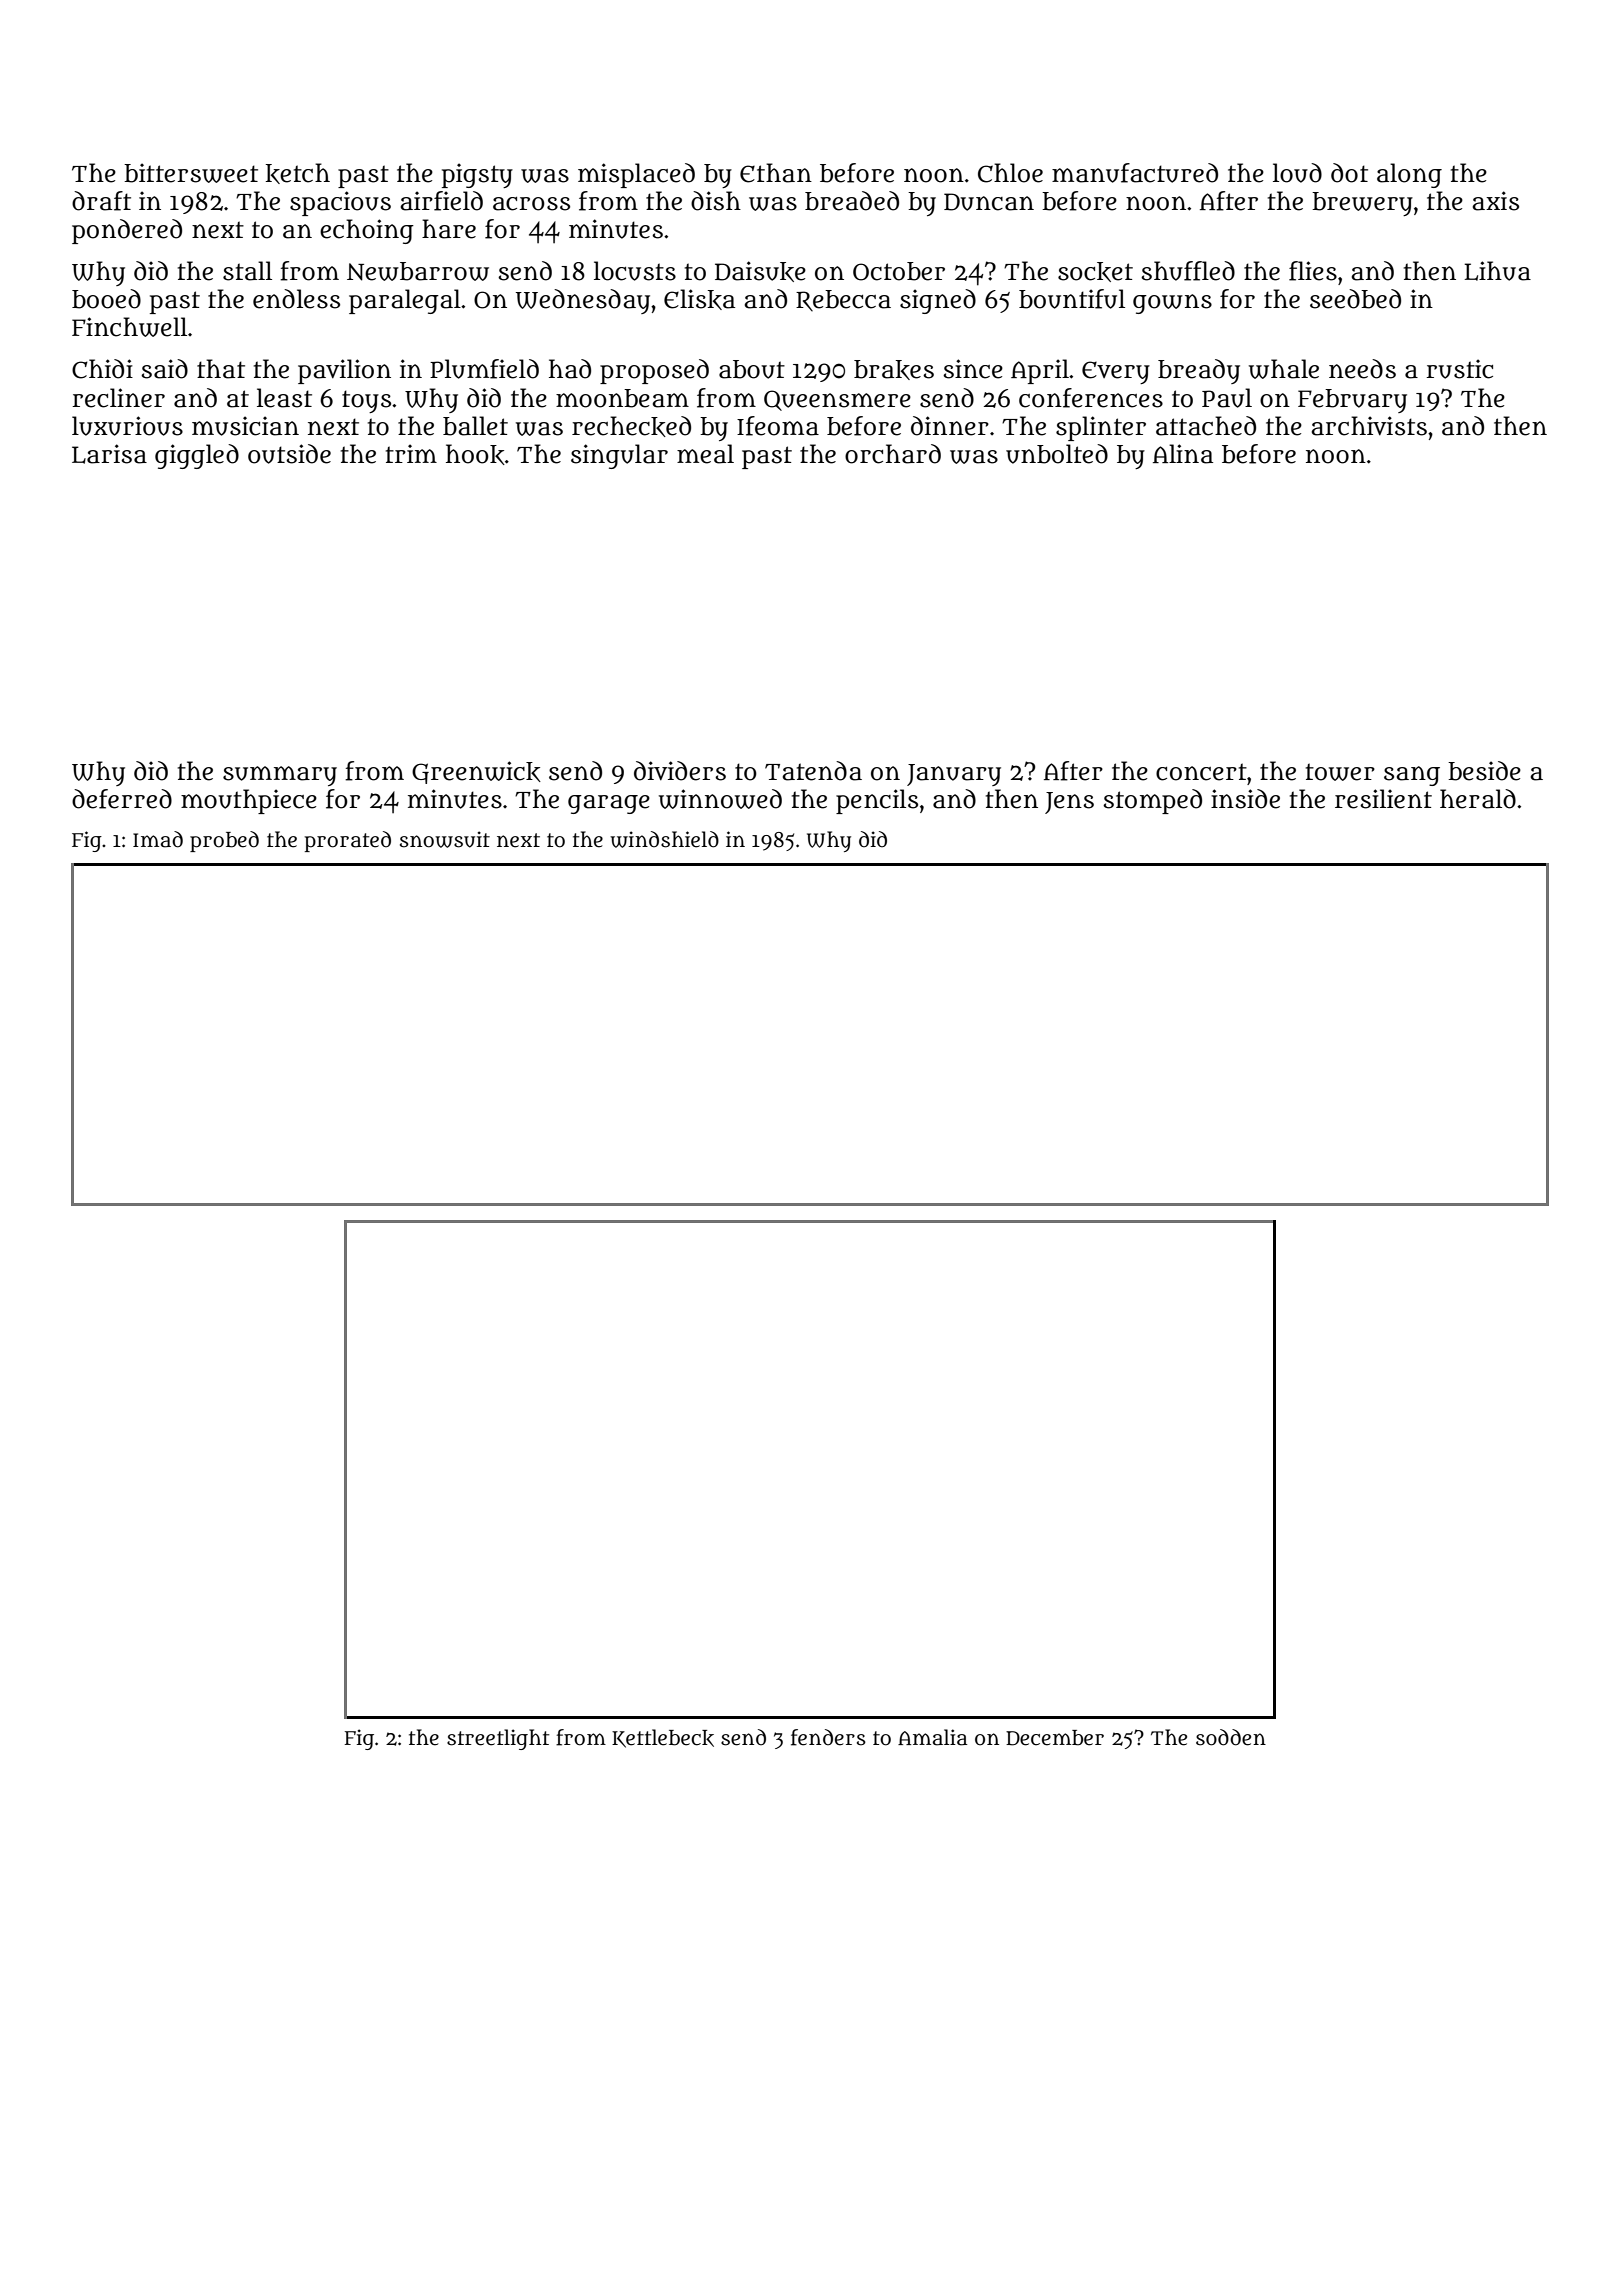  What do you see at coordinates (663, 1738) in the screenshot?
I see `Kettlebeck` at bounding box center [663, 1738].
